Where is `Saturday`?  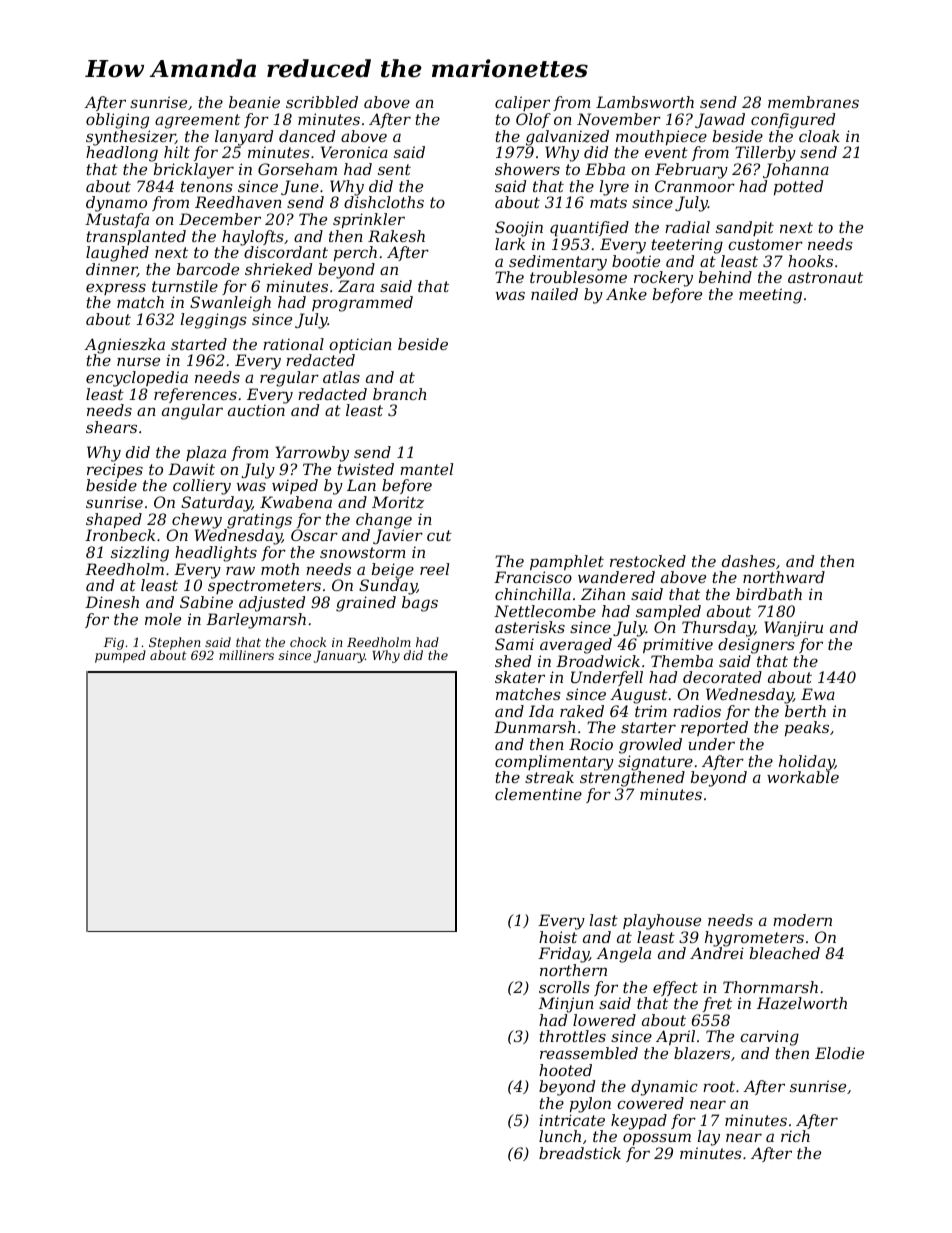 Saturday is located at coordinates (216, 504).
